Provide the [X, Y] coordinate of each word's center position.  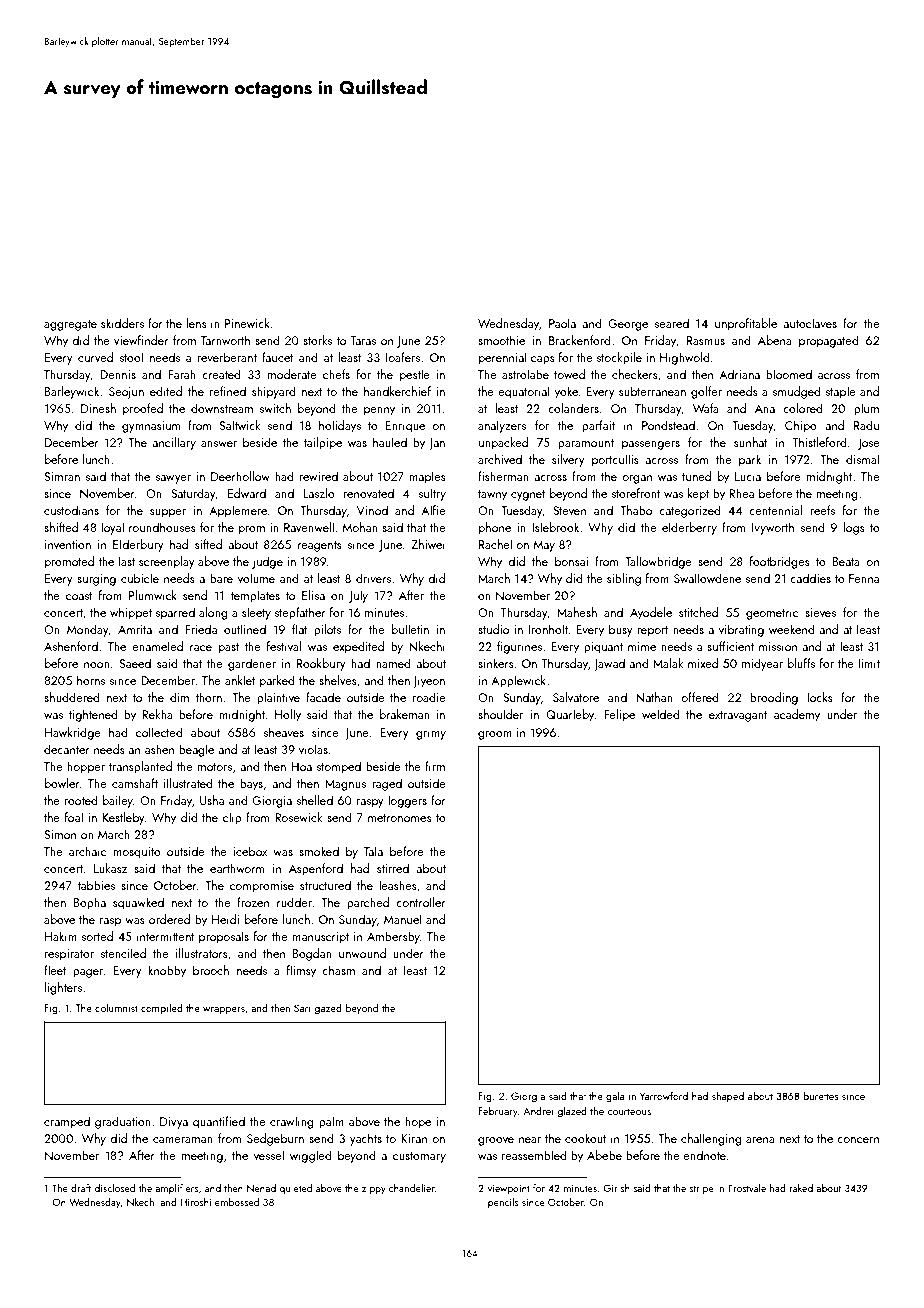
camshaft [135, 783]
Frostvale [747, 1188]
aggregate [70, 325]
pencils [503, 1203]
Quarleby [570, 715]
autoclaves [810, 323]
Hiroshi [195, 1202]
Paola [562, 323]
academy [797, 715]
